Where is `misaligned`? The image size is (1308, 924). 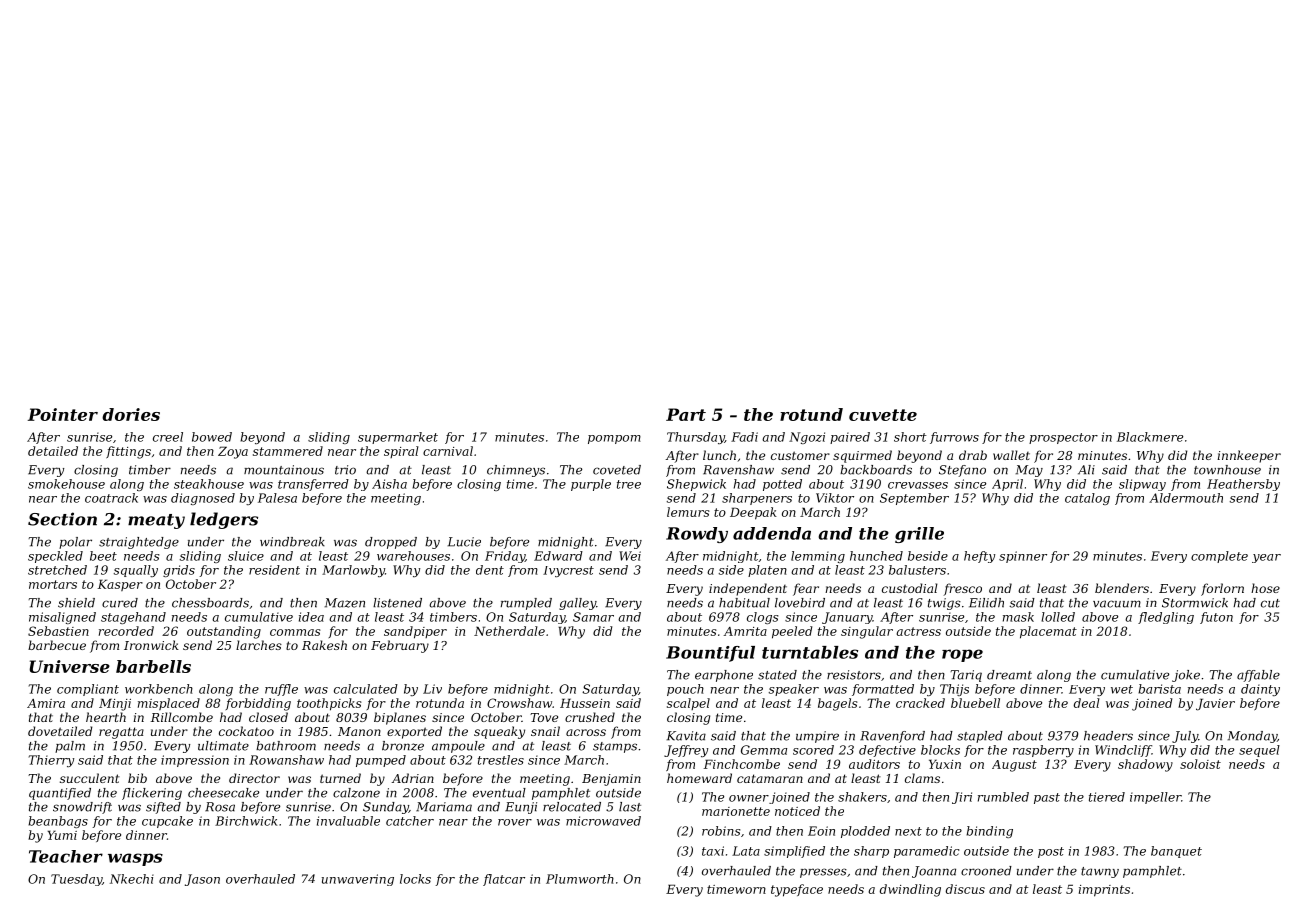
misaligned is located at coordinates (62, 618).
